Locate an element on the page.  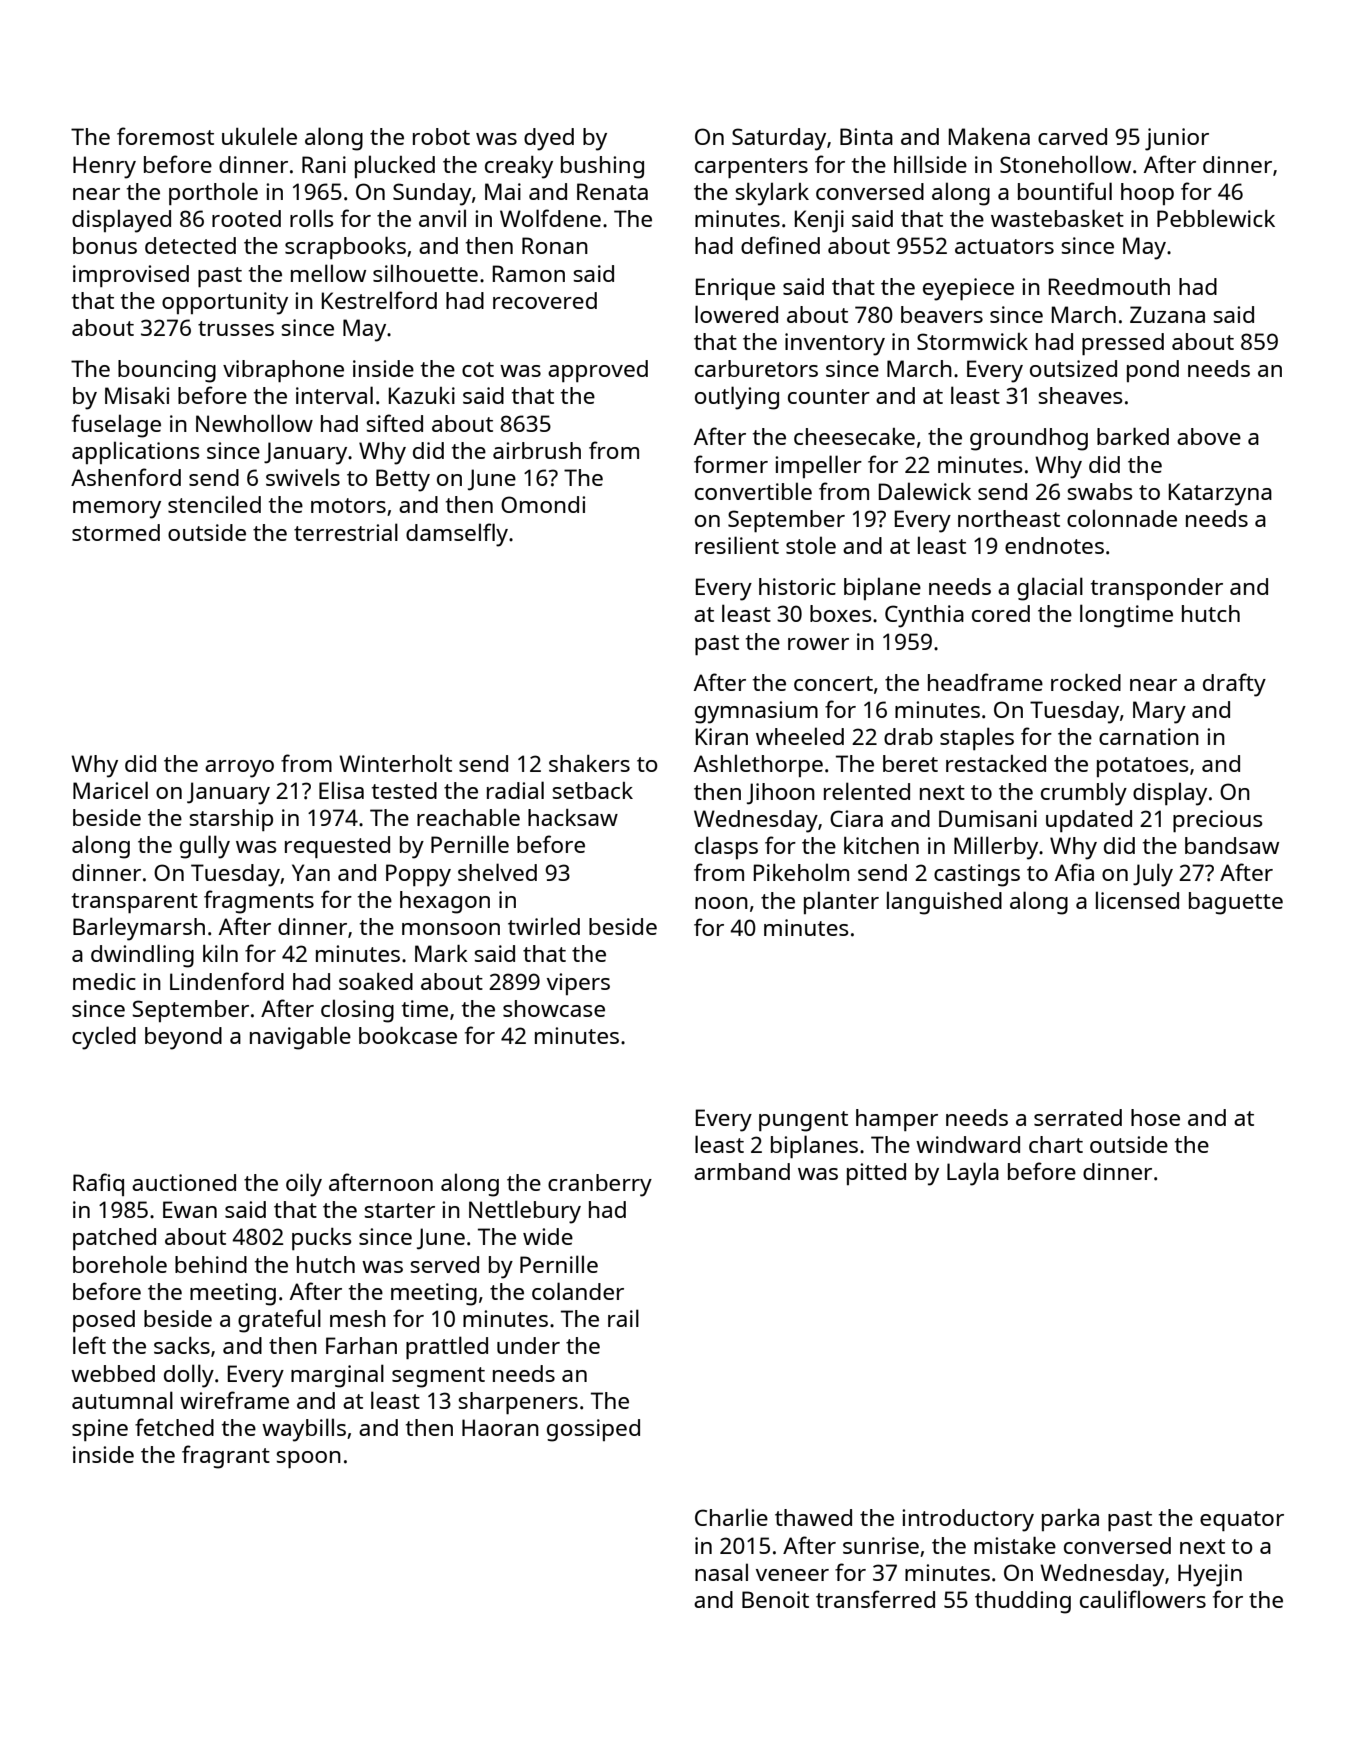
concert is located at coordinates (833, 683).
